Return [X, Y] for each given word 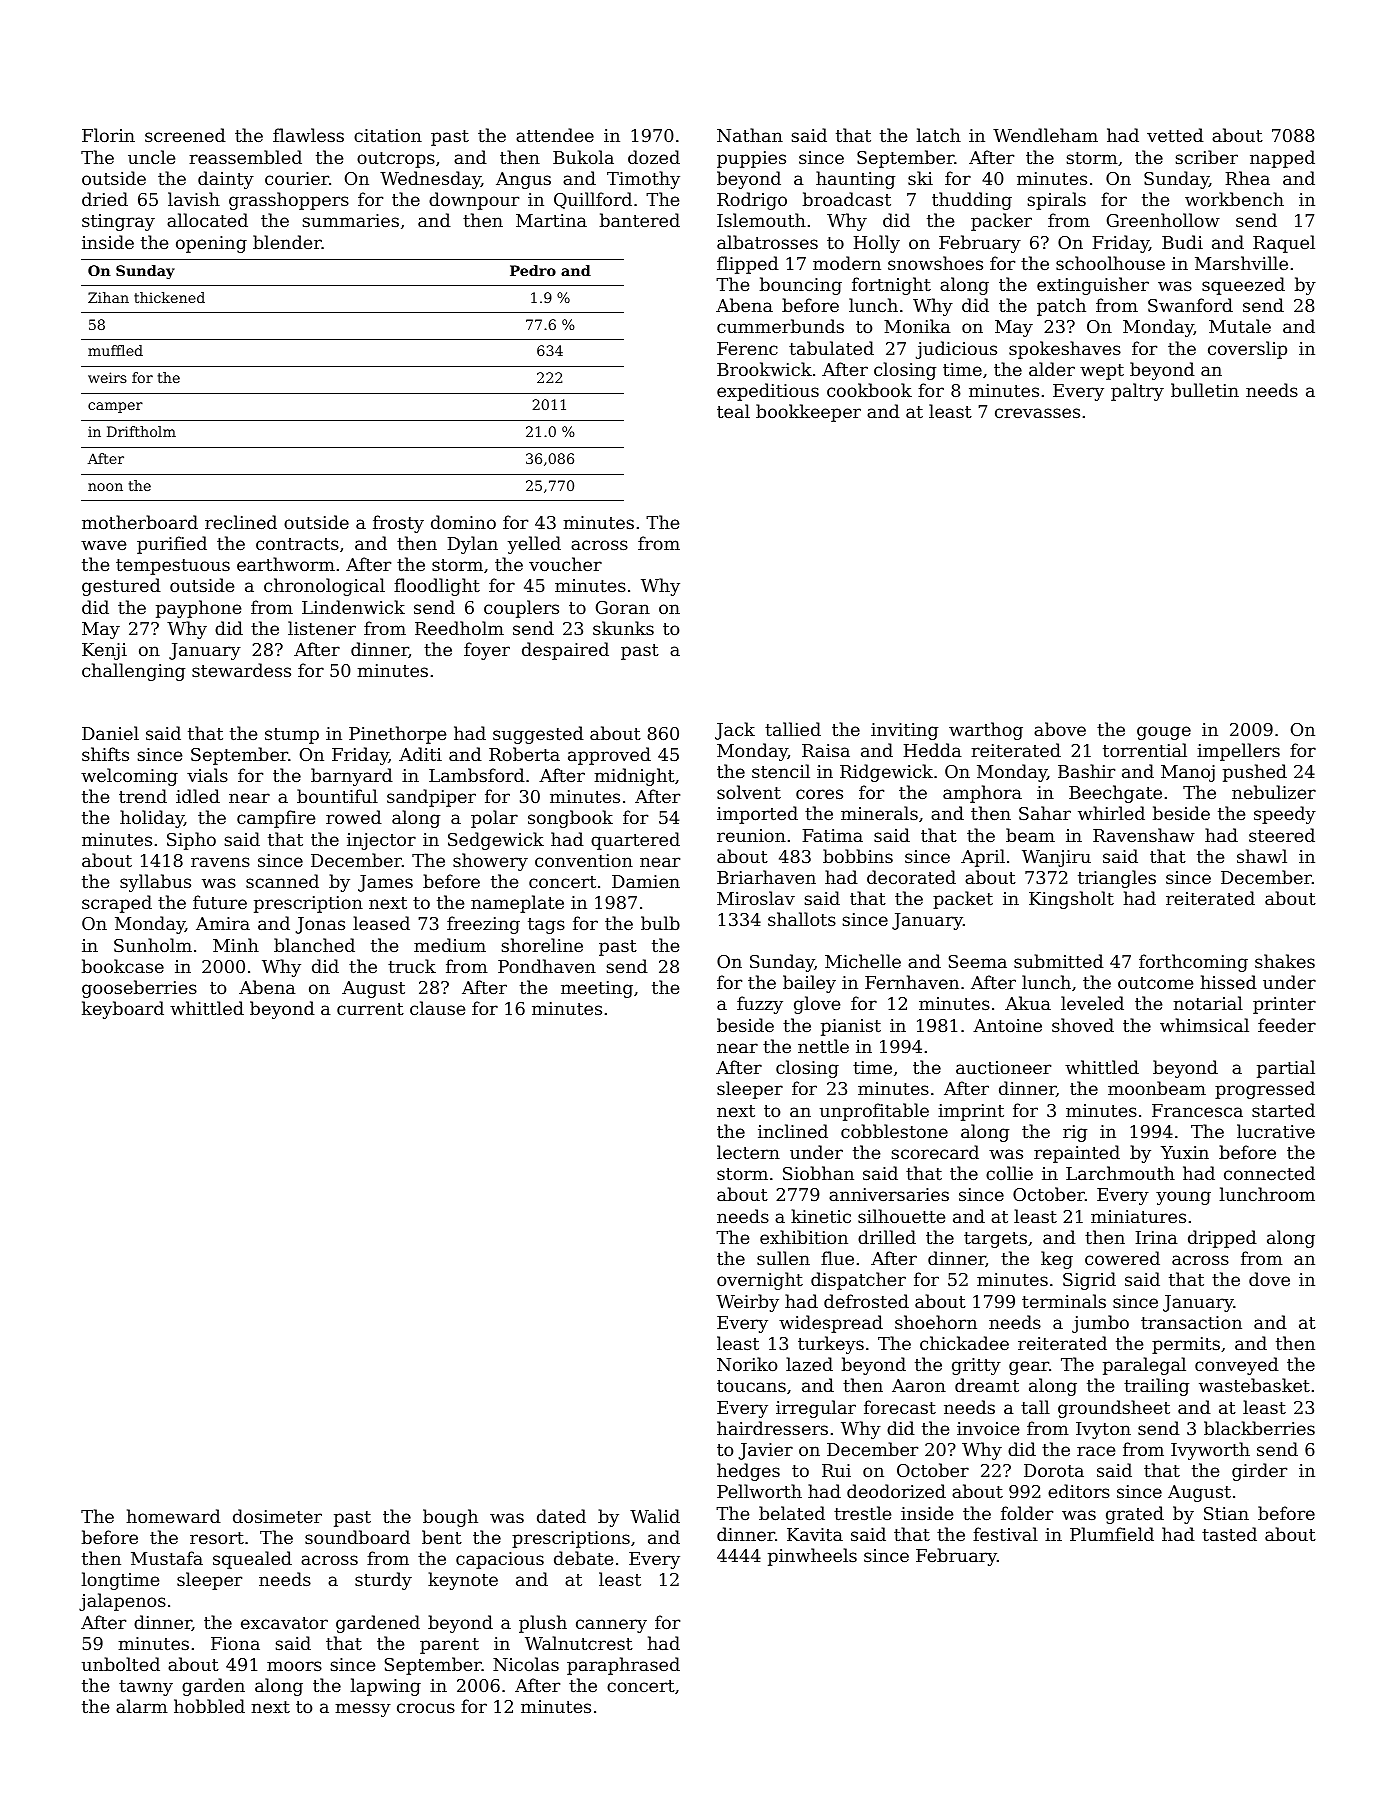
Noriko [747, 1364]
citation [388, 135]
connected [1269, 1173]
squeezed [1243, 286]
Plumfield [1112, 1534]
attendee [555, 135]
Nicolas [526, 1664]
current [370, 1009]
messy [363, 1710]
